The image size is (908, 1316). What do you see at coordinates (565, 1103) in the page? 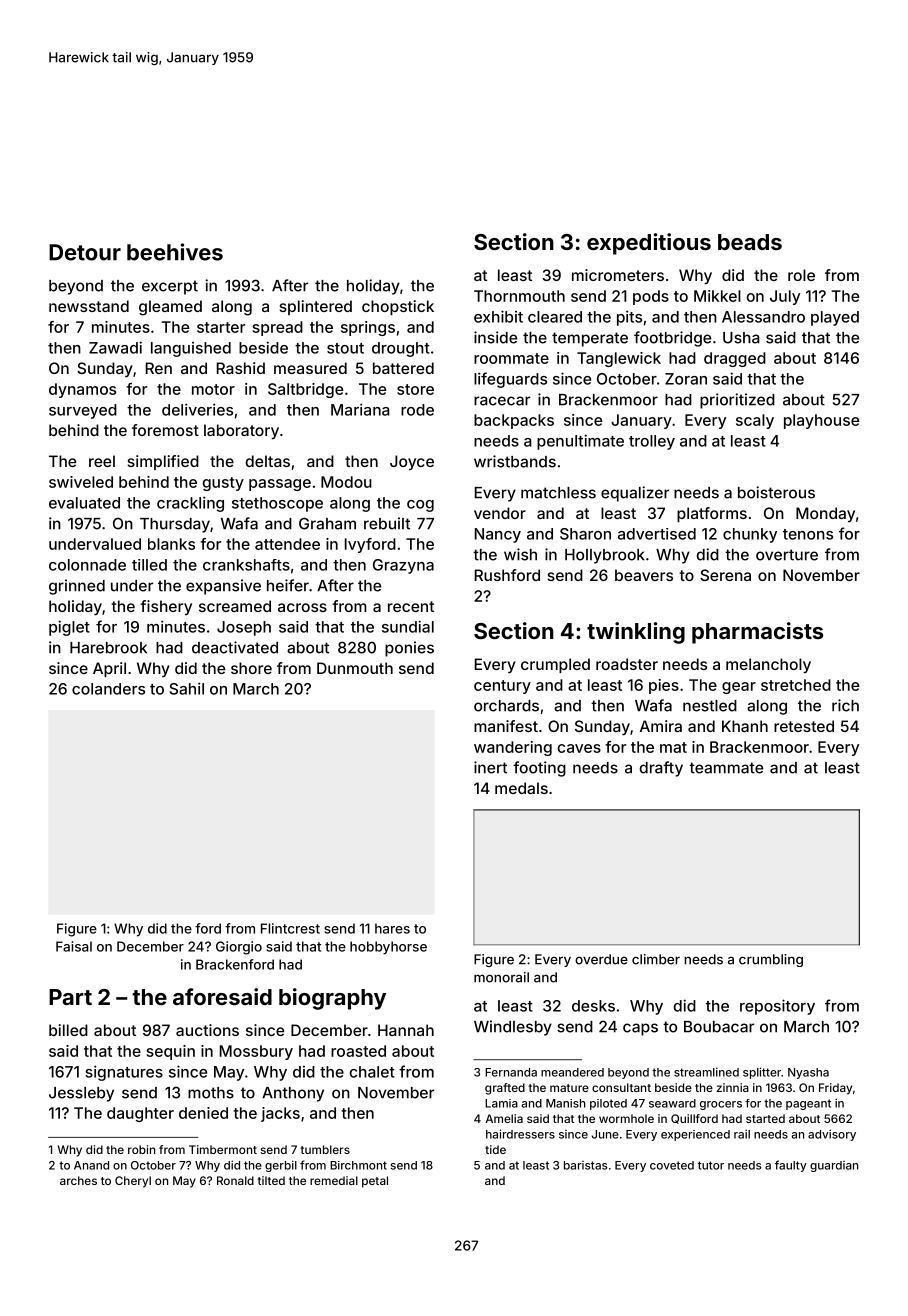
I see `Manish` at bounding box center [565, 1103].
